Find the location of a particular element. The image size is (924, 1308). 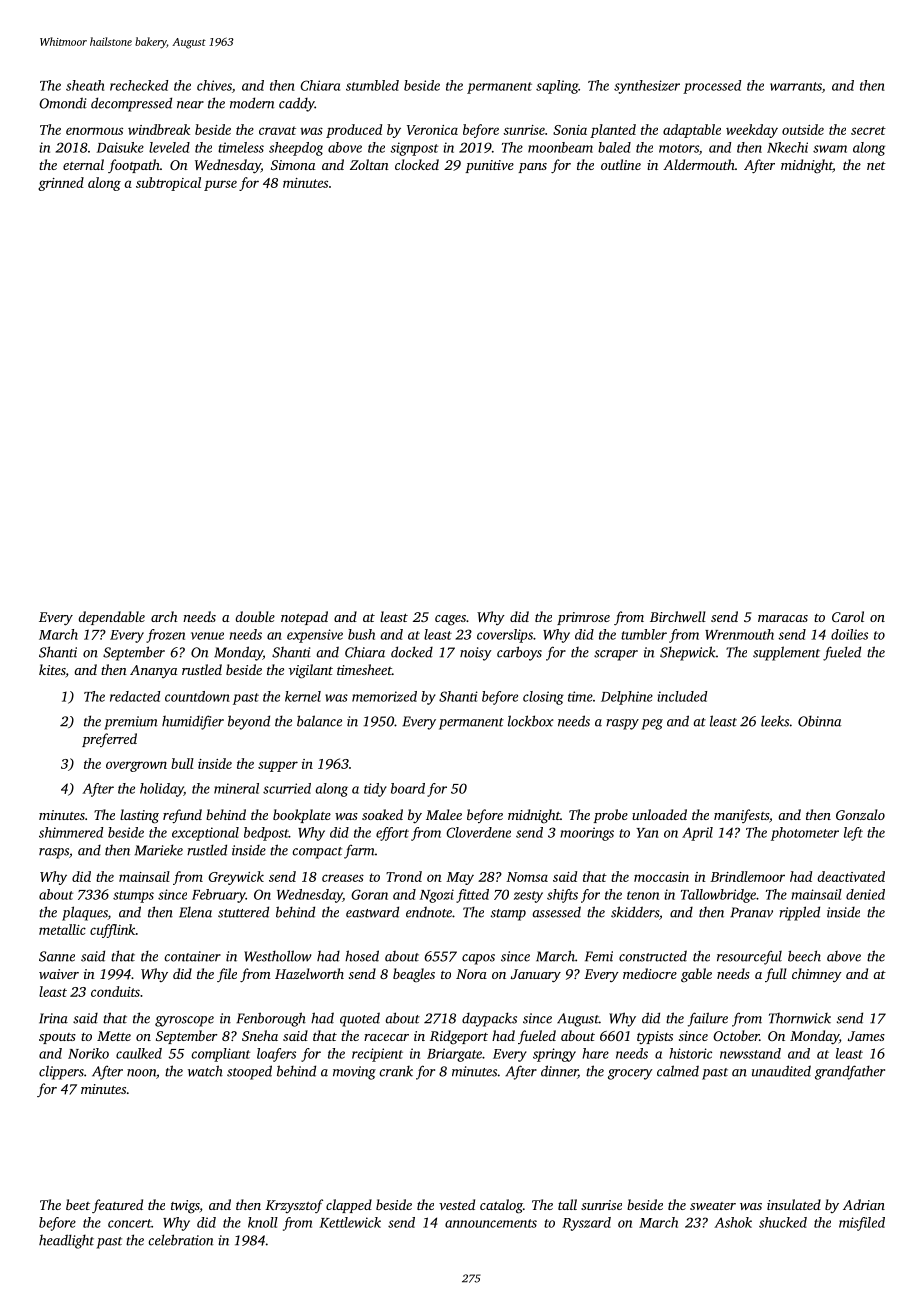

cages is located at coordinates (450, 620).
